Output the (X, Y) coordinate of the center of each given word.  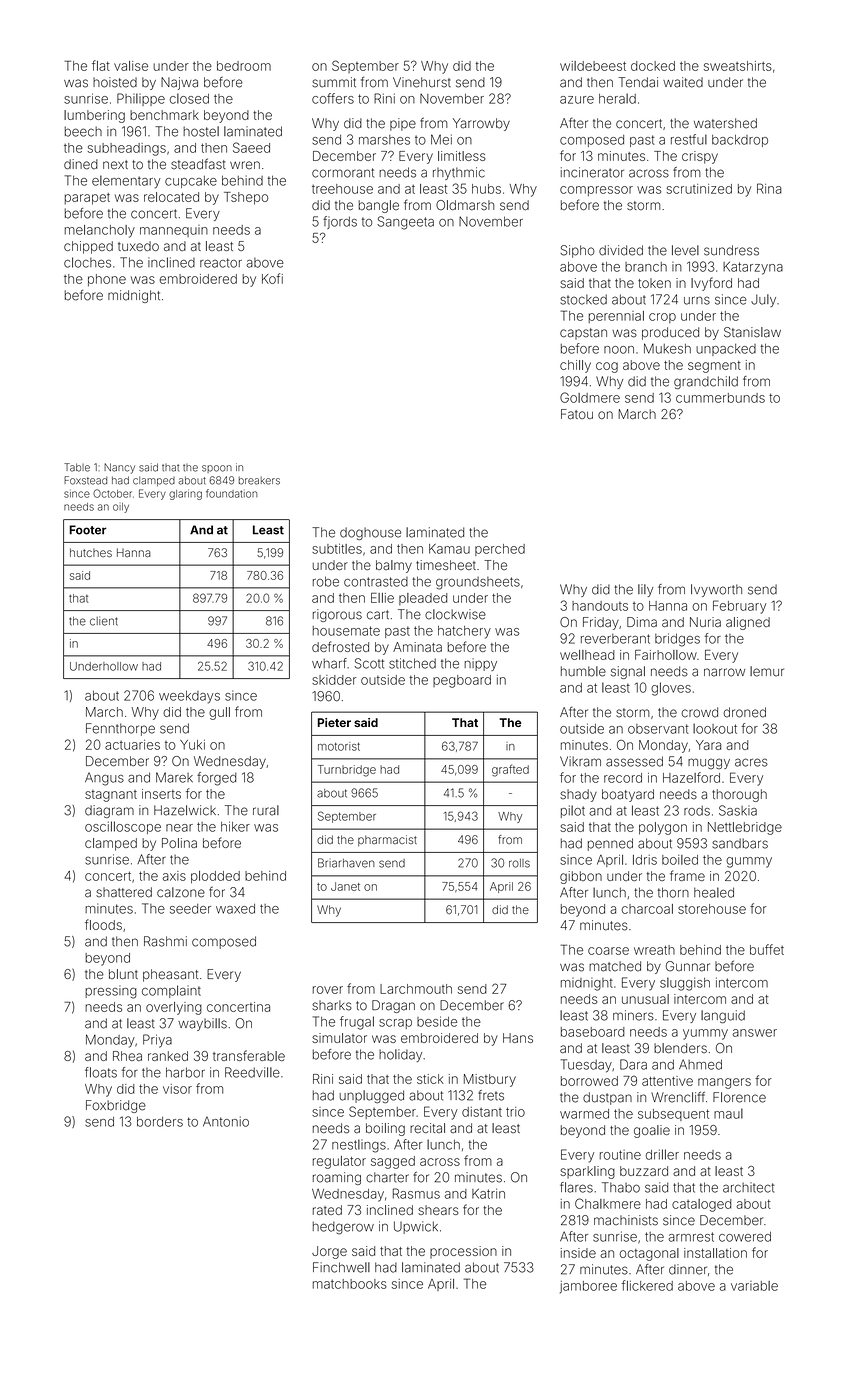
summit (334, 82)
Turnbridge (347, 771)
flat (101, 65)
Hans (518, 1038)
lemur (767, 671)
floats (101, 1072)
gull (219, 713)
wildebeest (593, 66)
